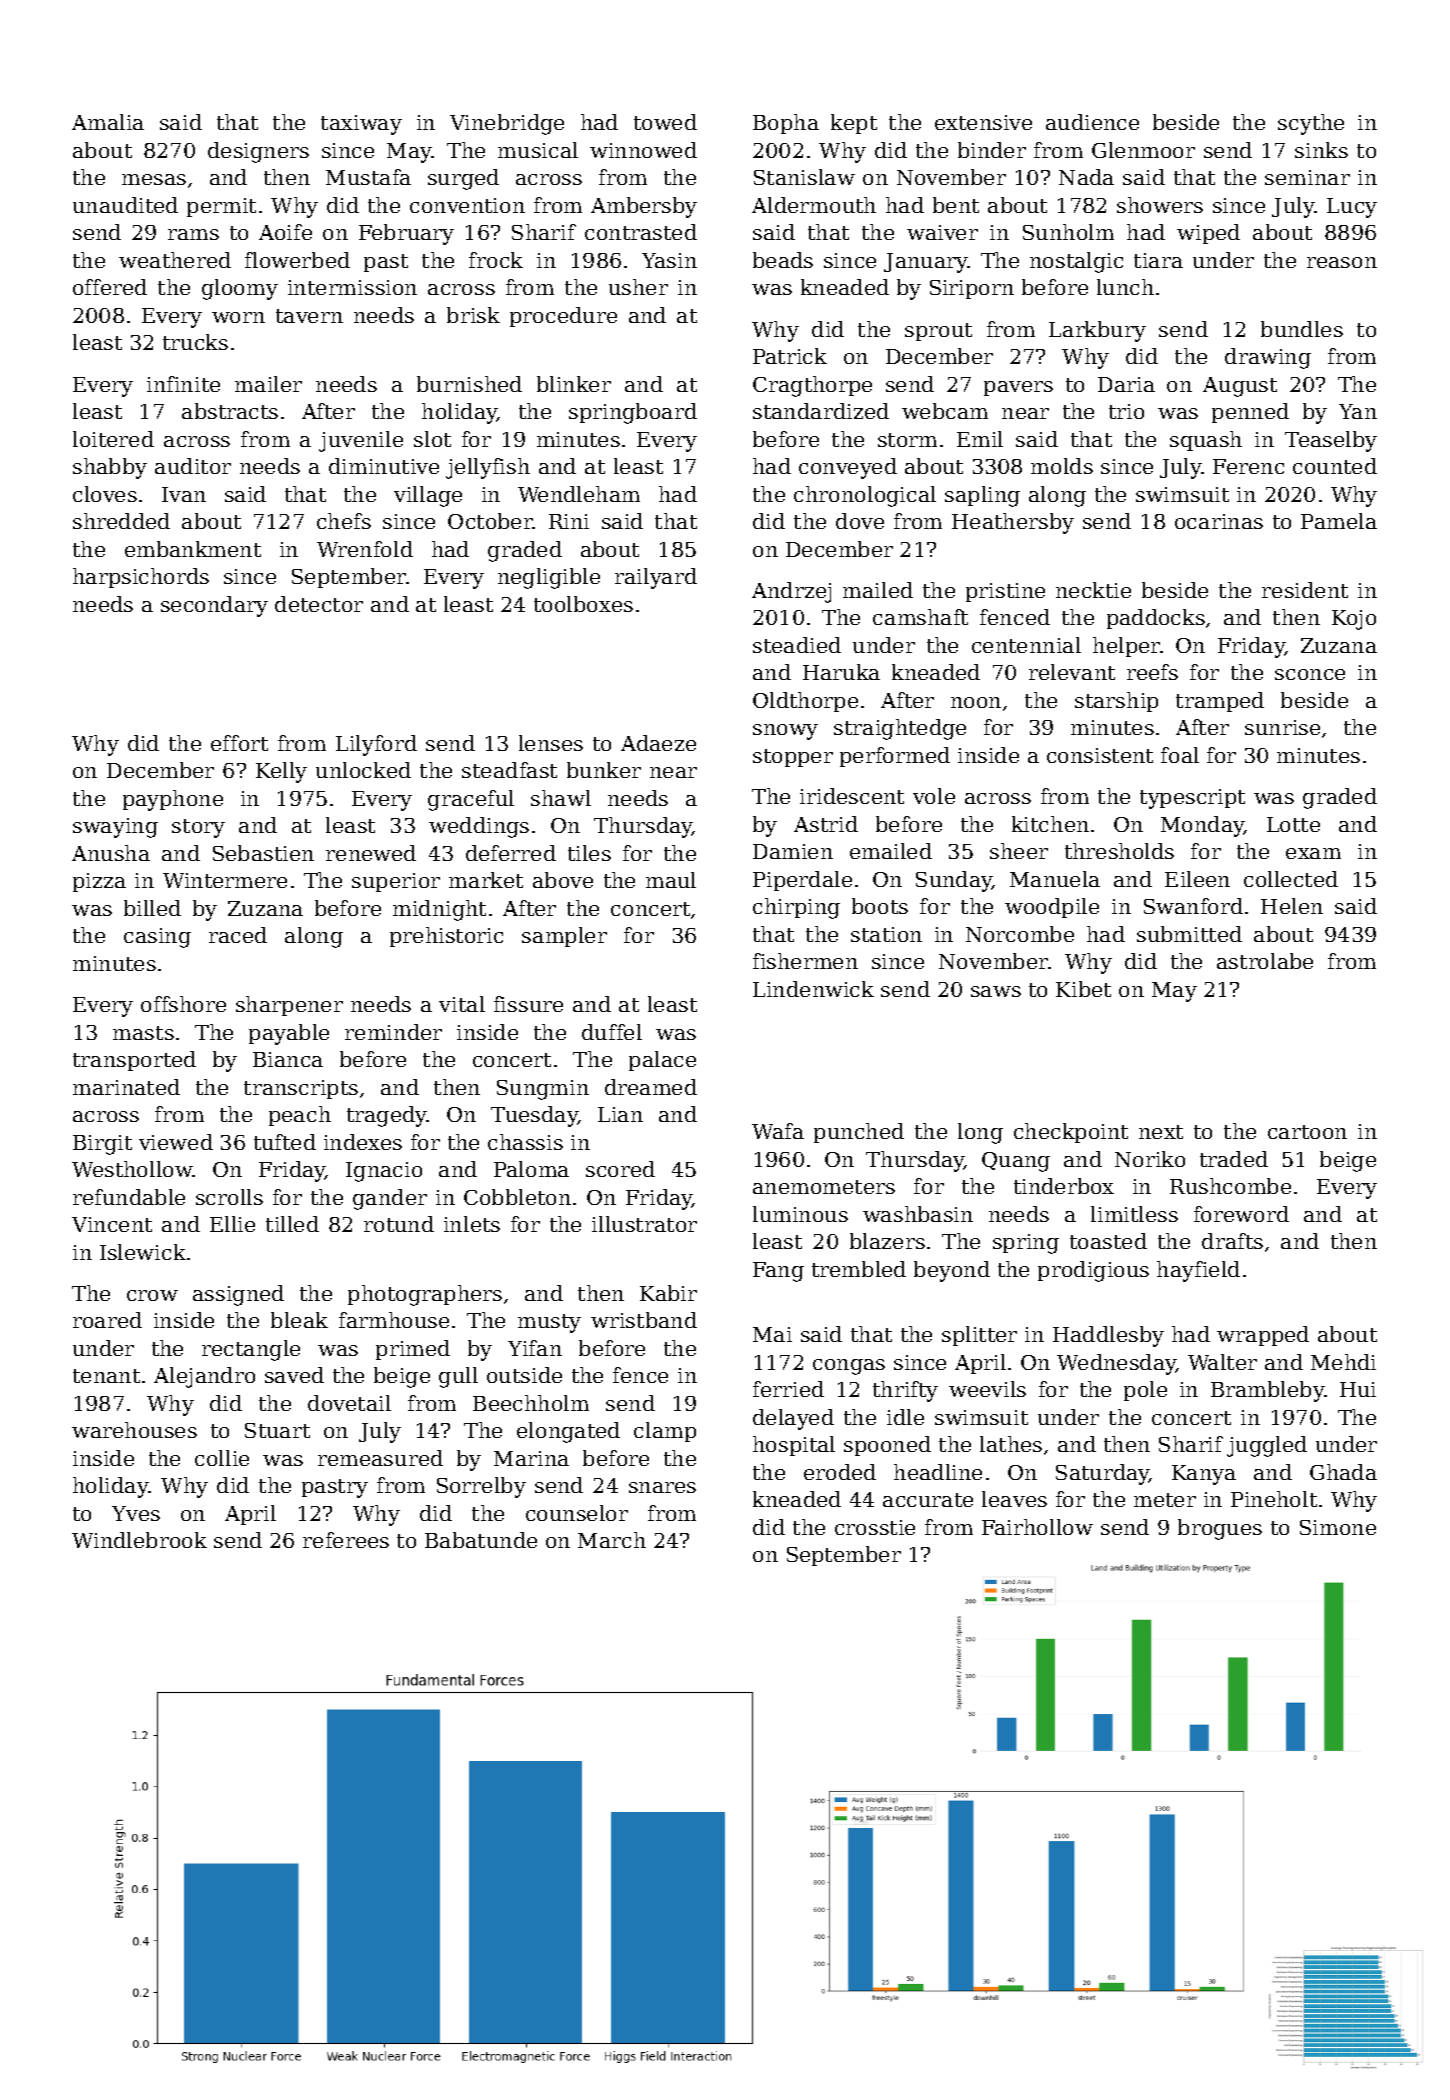 Image resolution: width=1450 pixels, height=2100 pixels. I want to click on chefs, so click(344, 521).
